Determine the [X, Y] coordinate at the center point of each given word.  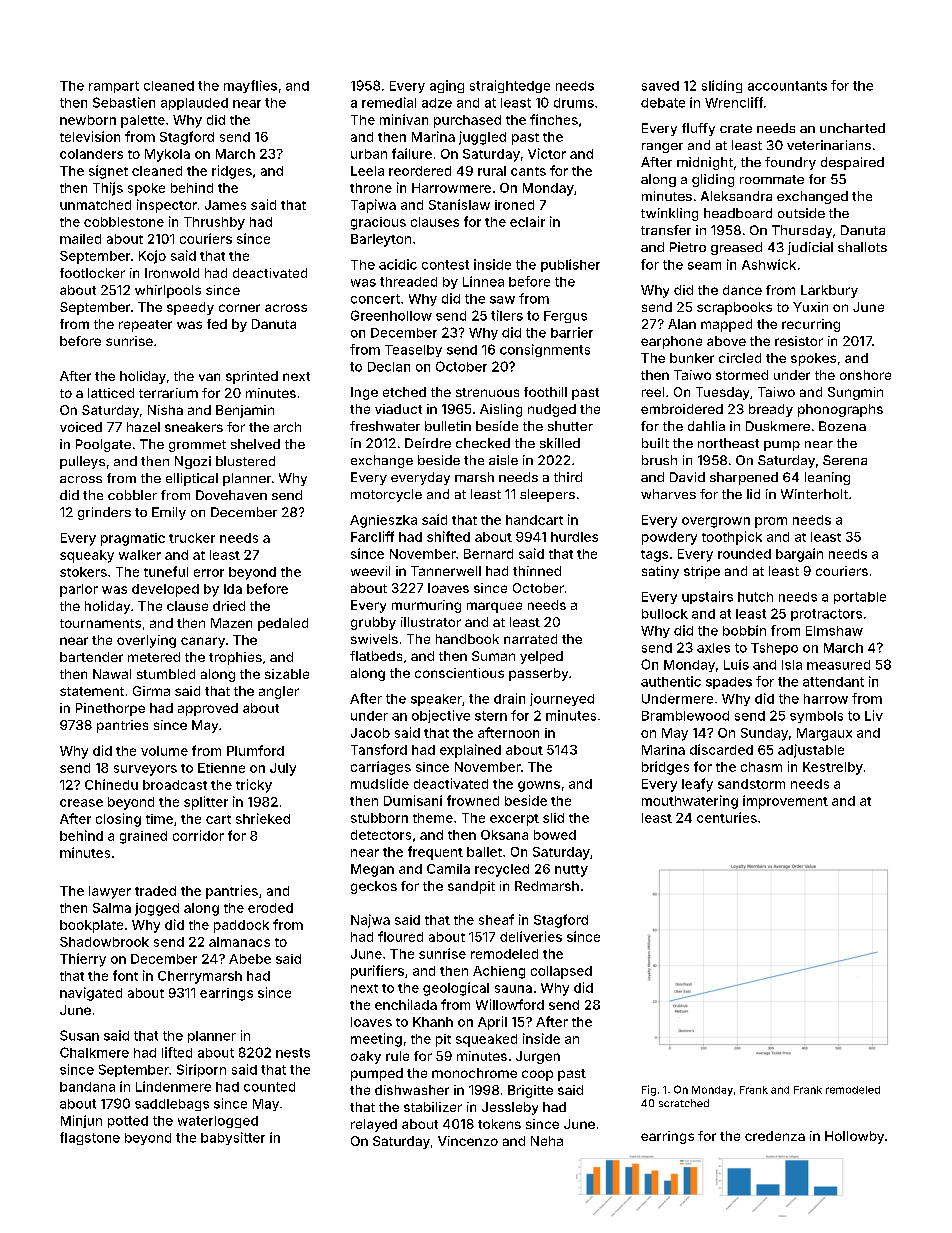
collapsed [561, 972]
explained [470, 751]
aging [447, 86]
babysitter [233, 1138]
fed [217, 324]
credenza [775, 1136]
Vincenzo [468, 1141]
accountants [787, 86]
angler [279, 692]
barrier [572, 332]
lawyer [110, 892]
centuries [727, 817]
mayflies [250, 86]
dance [742, 290]
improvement [785, 802]
